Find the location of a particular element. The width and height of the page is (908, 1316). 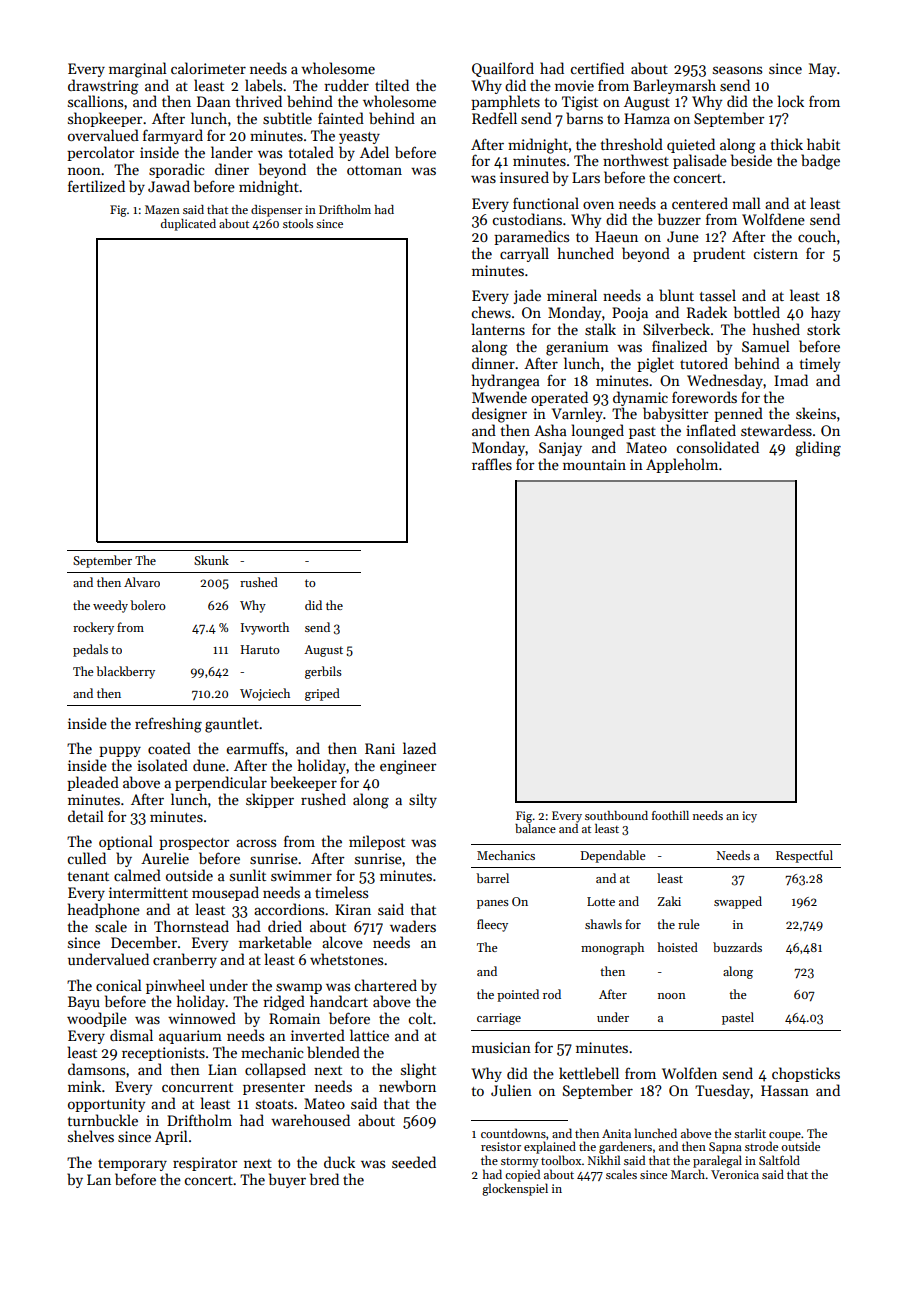

pleaded is located at coordinates (93, 783).
